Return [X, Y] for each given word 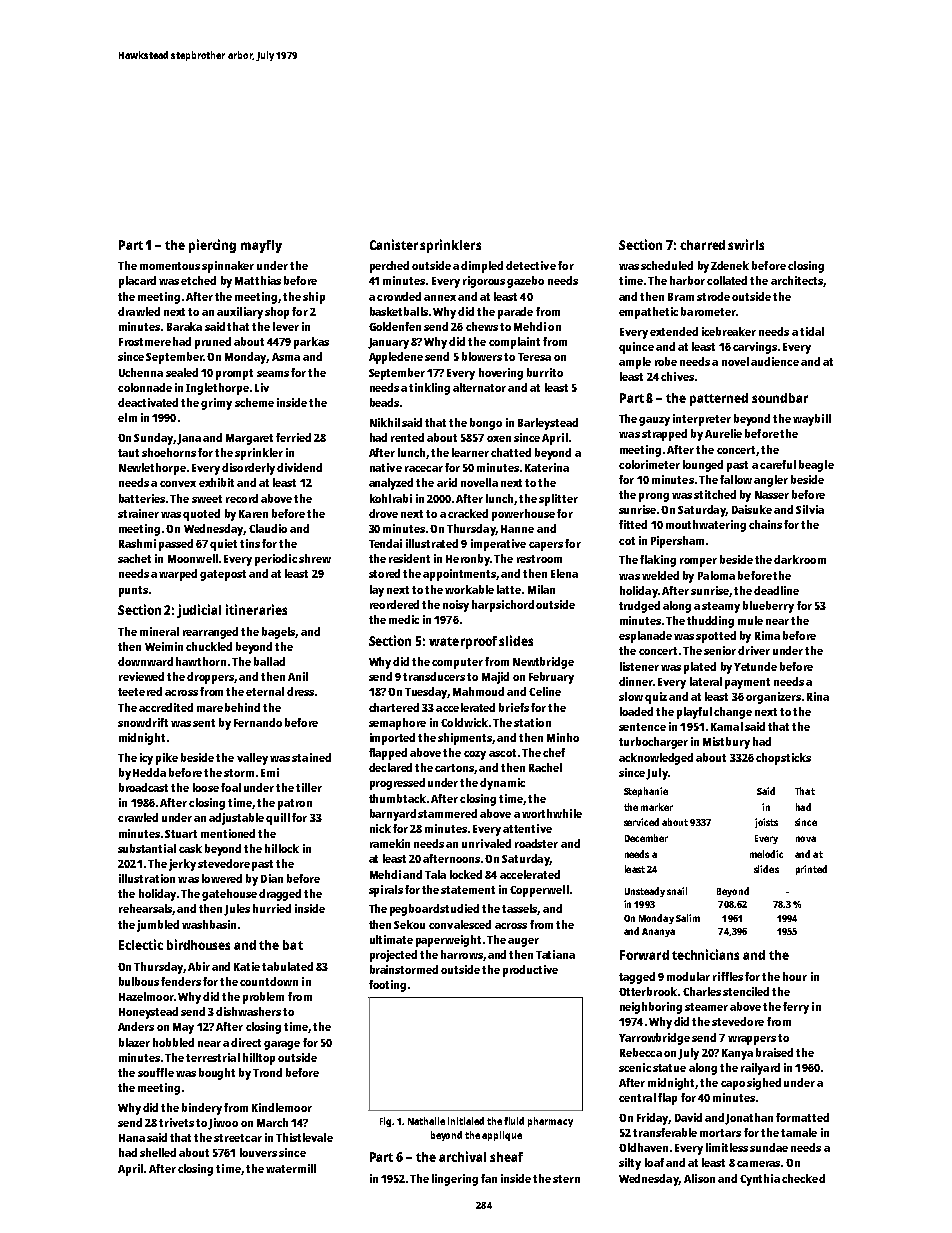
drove [383, 513]
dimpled [482, 267]
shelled [158, 1152]
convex [178, 484]
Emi [270, 772]
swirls [746, 244]
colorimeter [649, 464]
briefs [514, 707]
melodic [766, 854]
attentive [527, 828]
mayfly [261, 246]
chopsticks [783, 759]
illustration [147, 878]
